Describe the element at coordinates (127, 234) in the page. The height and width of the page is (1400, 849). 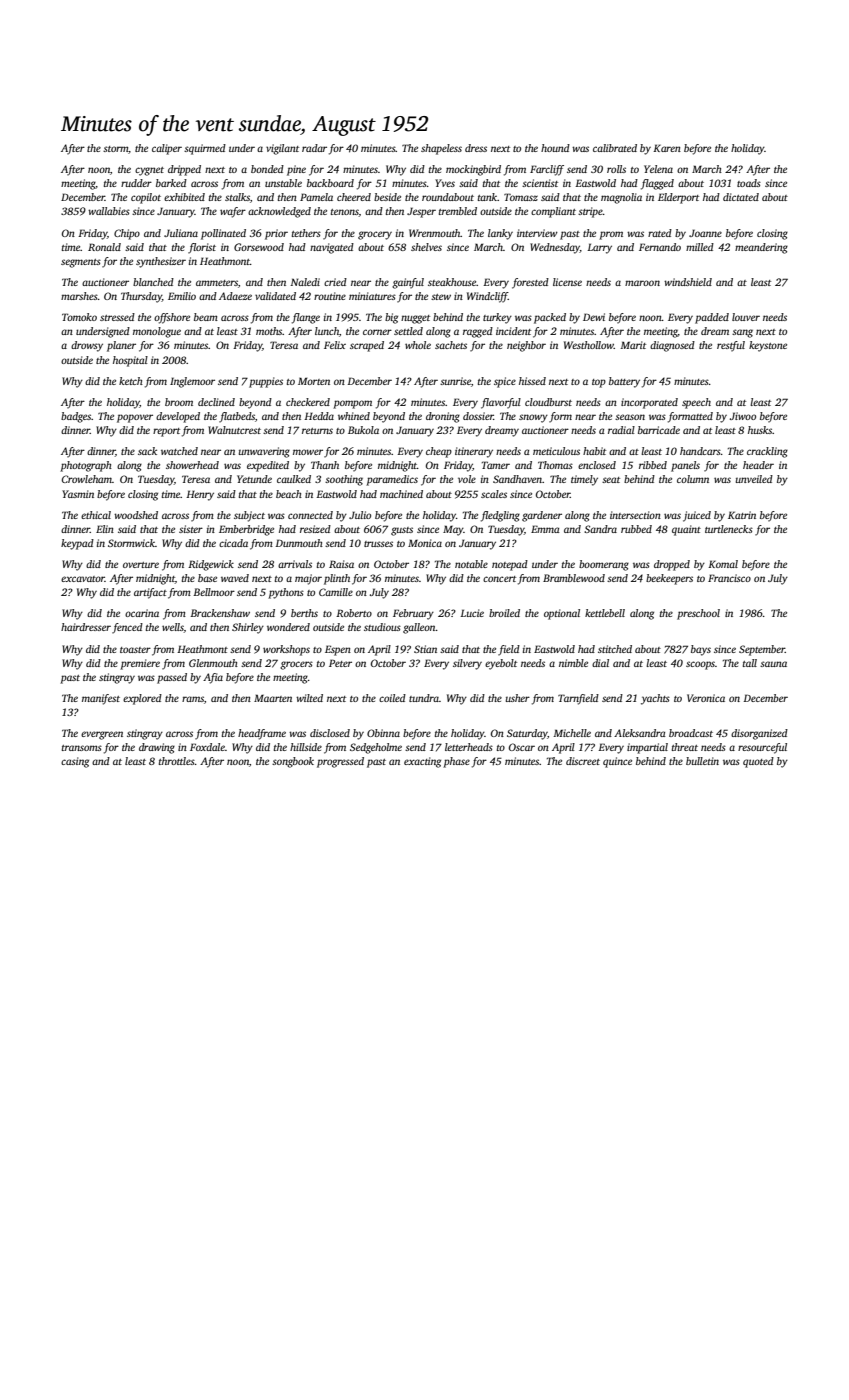
I see `Chipo` at that location.
